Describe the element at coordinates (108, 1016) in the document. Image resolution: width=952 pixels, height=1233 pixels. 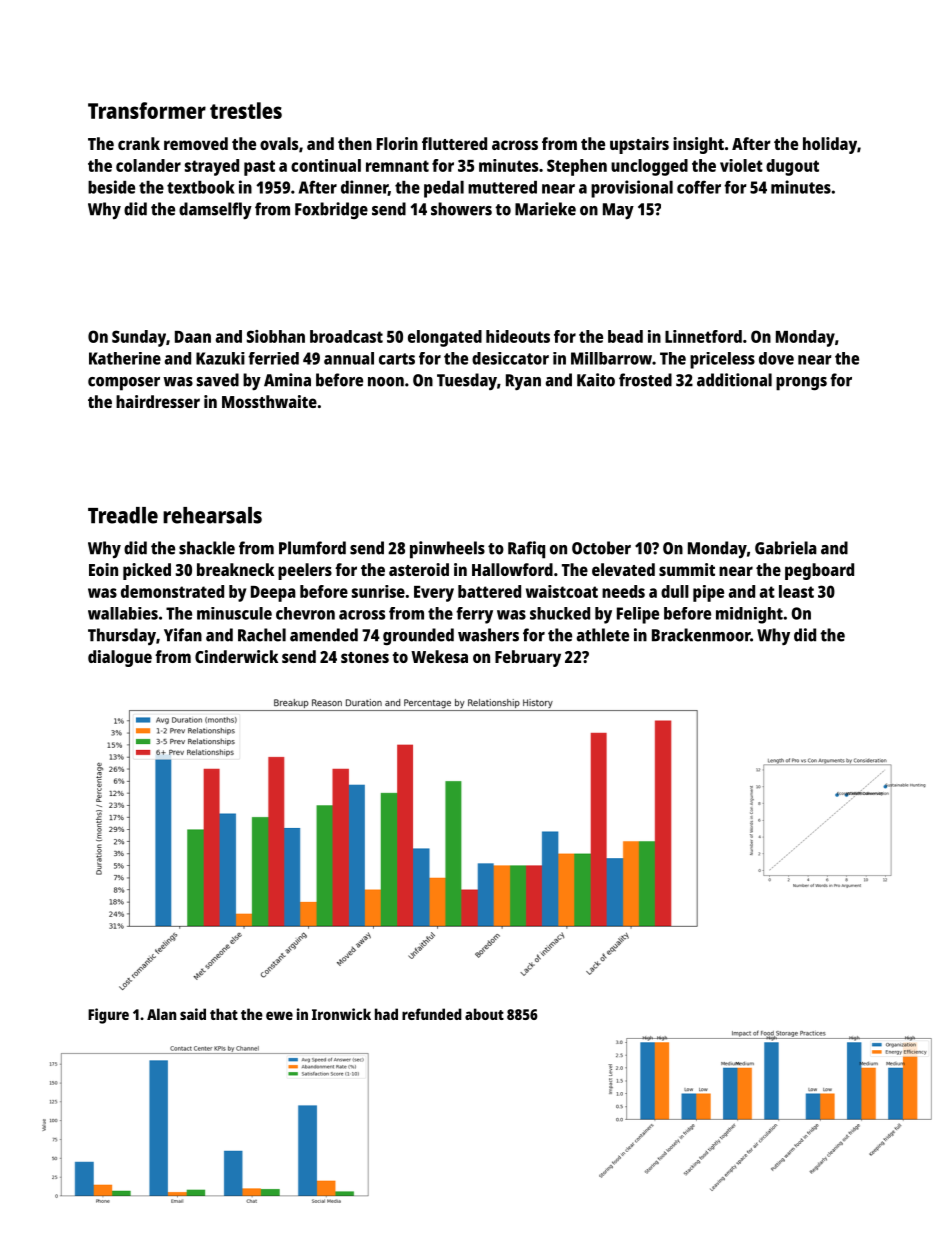
I see `Figure` at that location.
